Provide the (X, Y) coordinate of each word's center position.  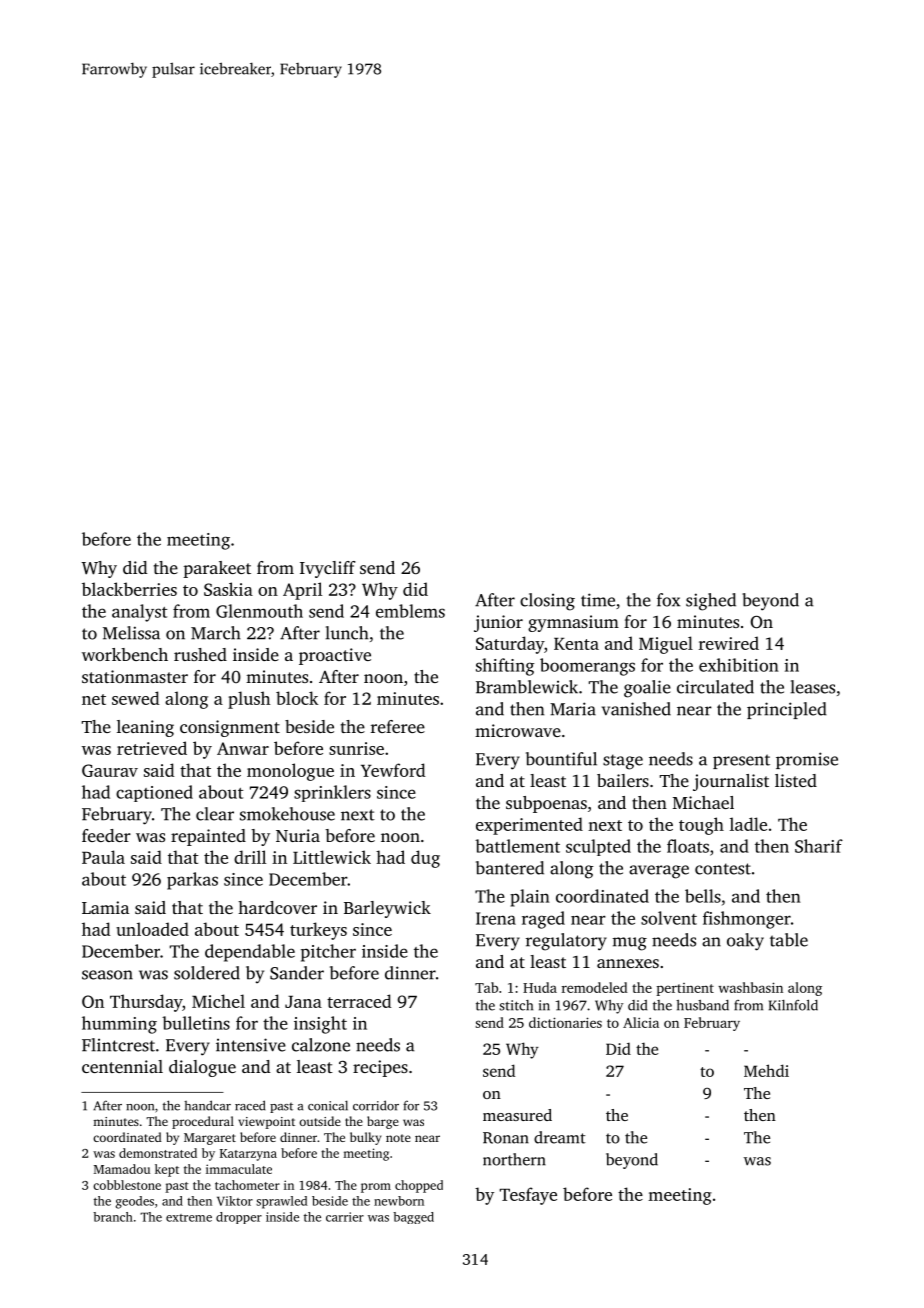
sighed (711, 602)
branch (113, 1217)
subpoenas (546, 804)
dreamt (560, 1137)
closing (547, 602)
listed (796, 780)
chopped (419, 1186)
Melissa (131, 633)
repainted (208, 837)
